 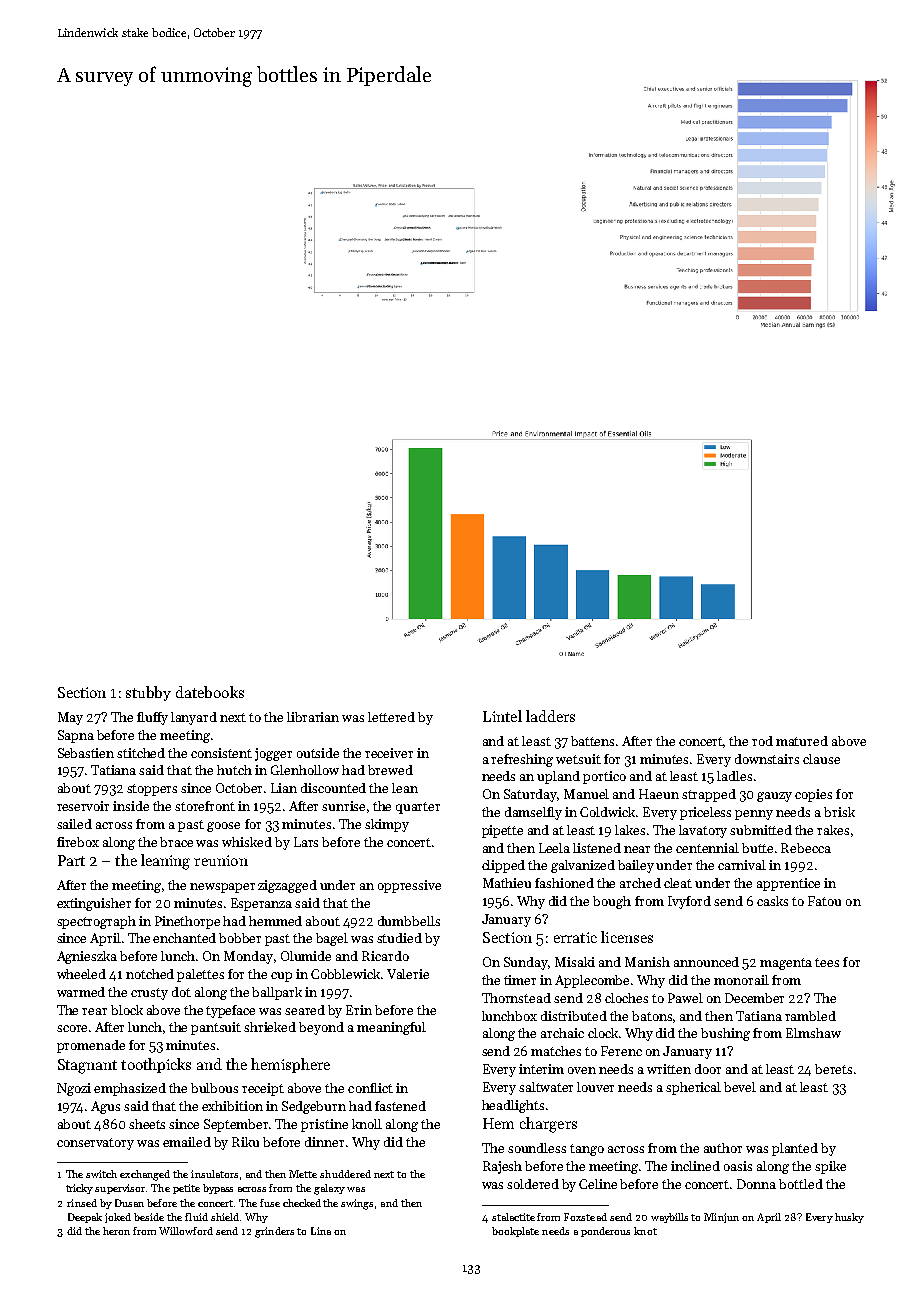 What do you see at coordinates (558, 777) in the document?
I see `upland` at bounding box center [558, 777].
